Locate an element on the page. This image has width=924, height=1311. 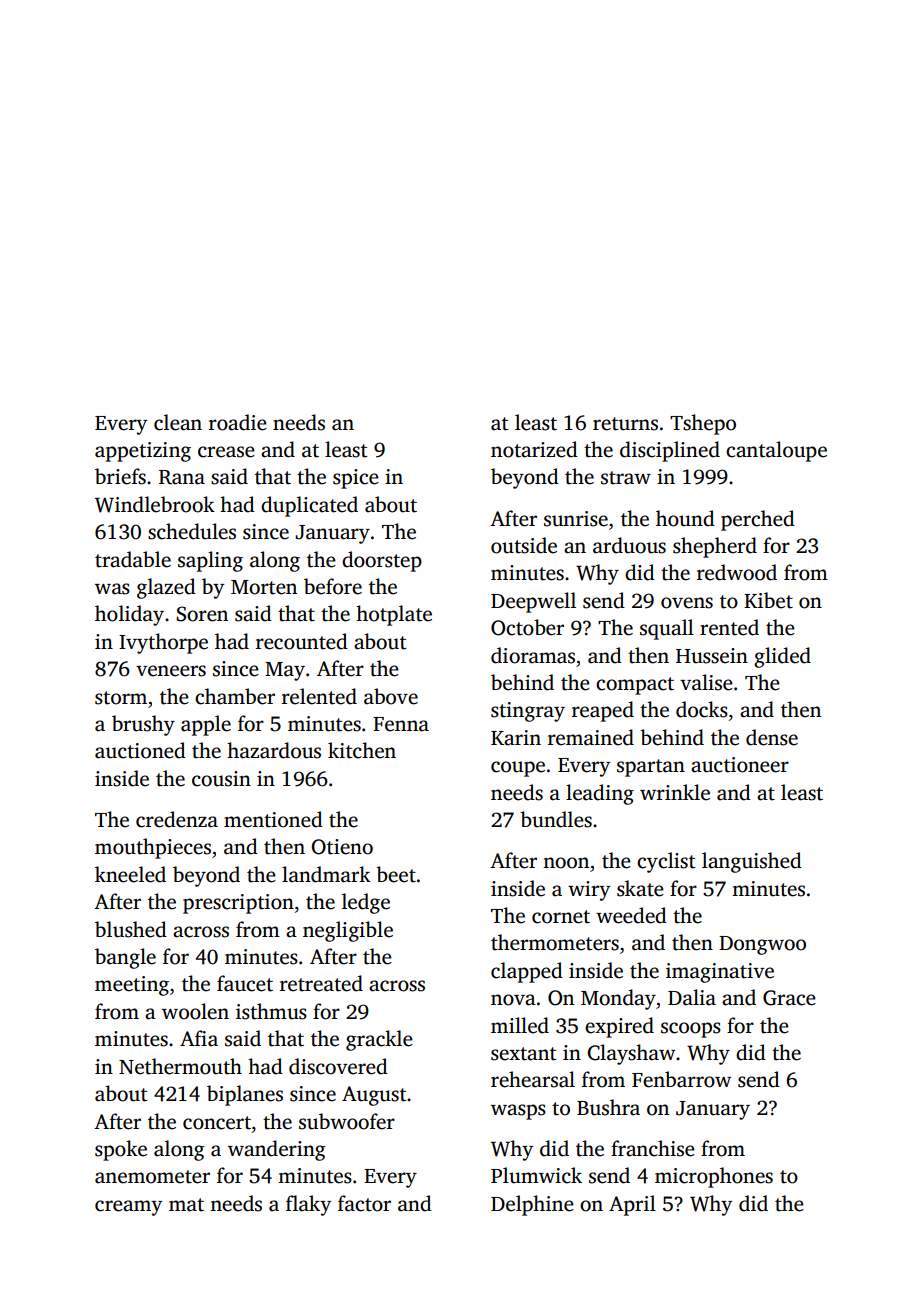
nova is located at coordinates (513, 1000).
